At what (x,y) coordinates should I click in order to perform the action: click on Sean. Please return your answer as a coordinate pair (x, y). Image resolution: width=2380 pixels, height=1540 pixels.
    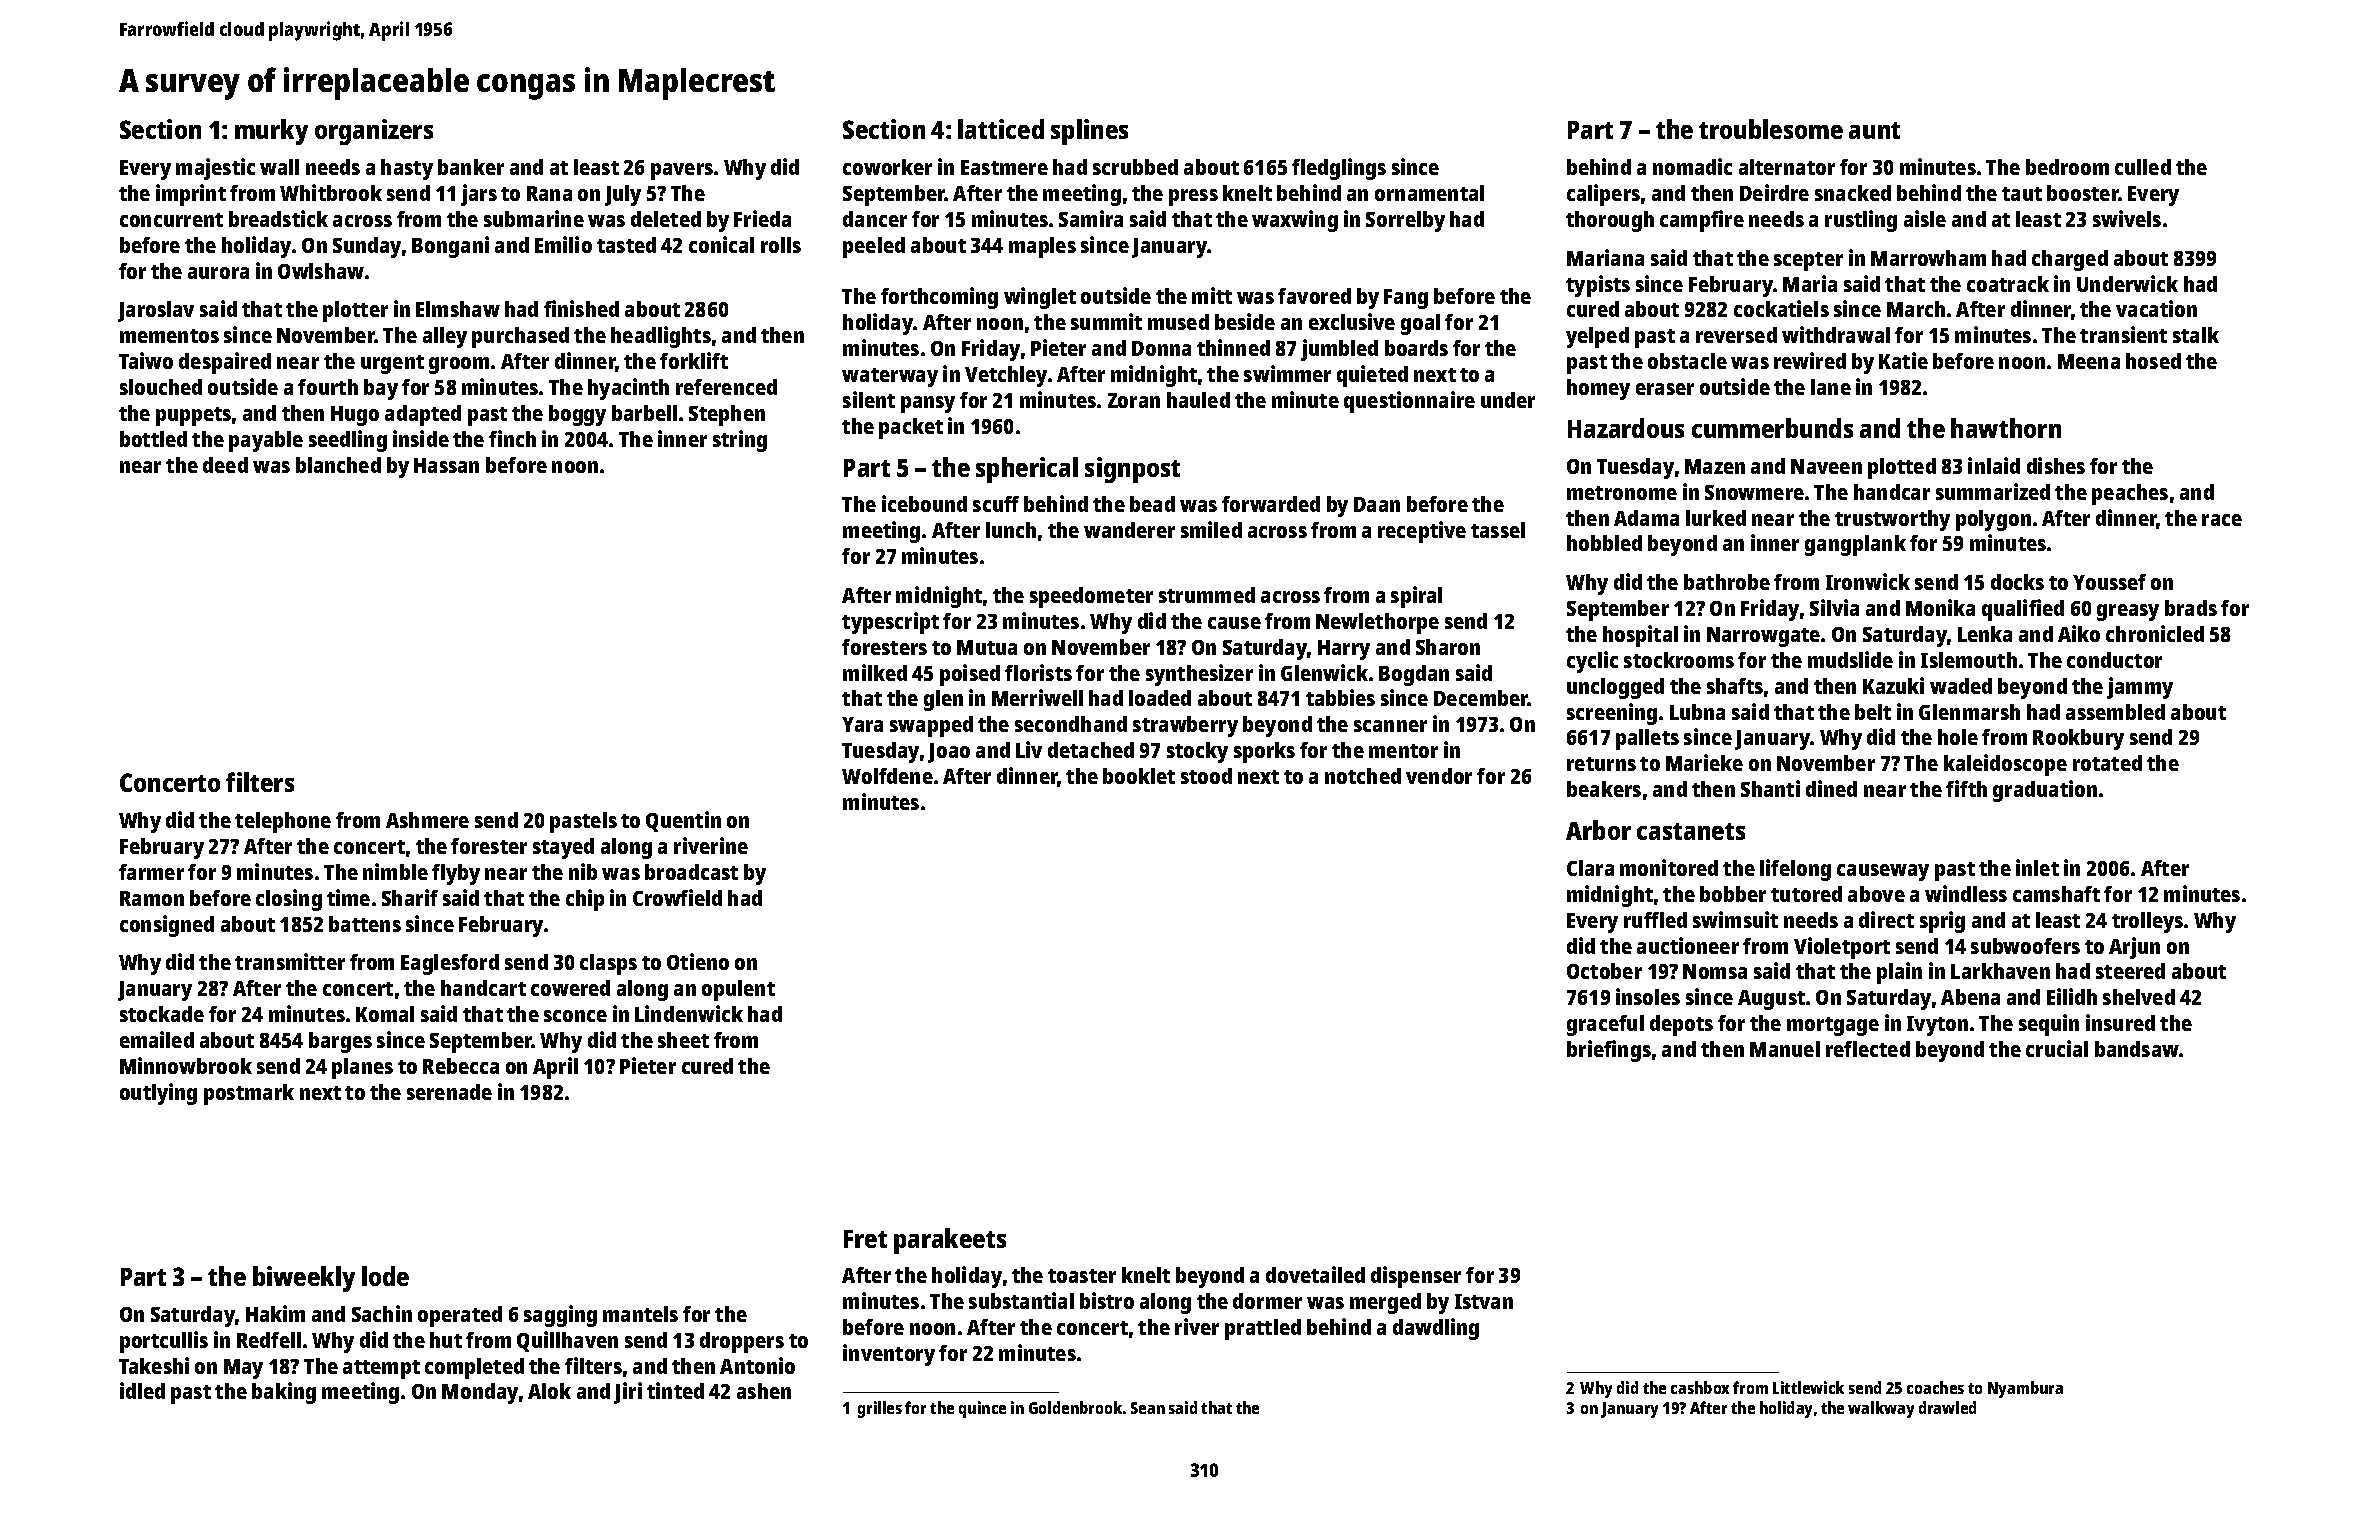
    Looking at the image, I should click on (1148, 1408).
